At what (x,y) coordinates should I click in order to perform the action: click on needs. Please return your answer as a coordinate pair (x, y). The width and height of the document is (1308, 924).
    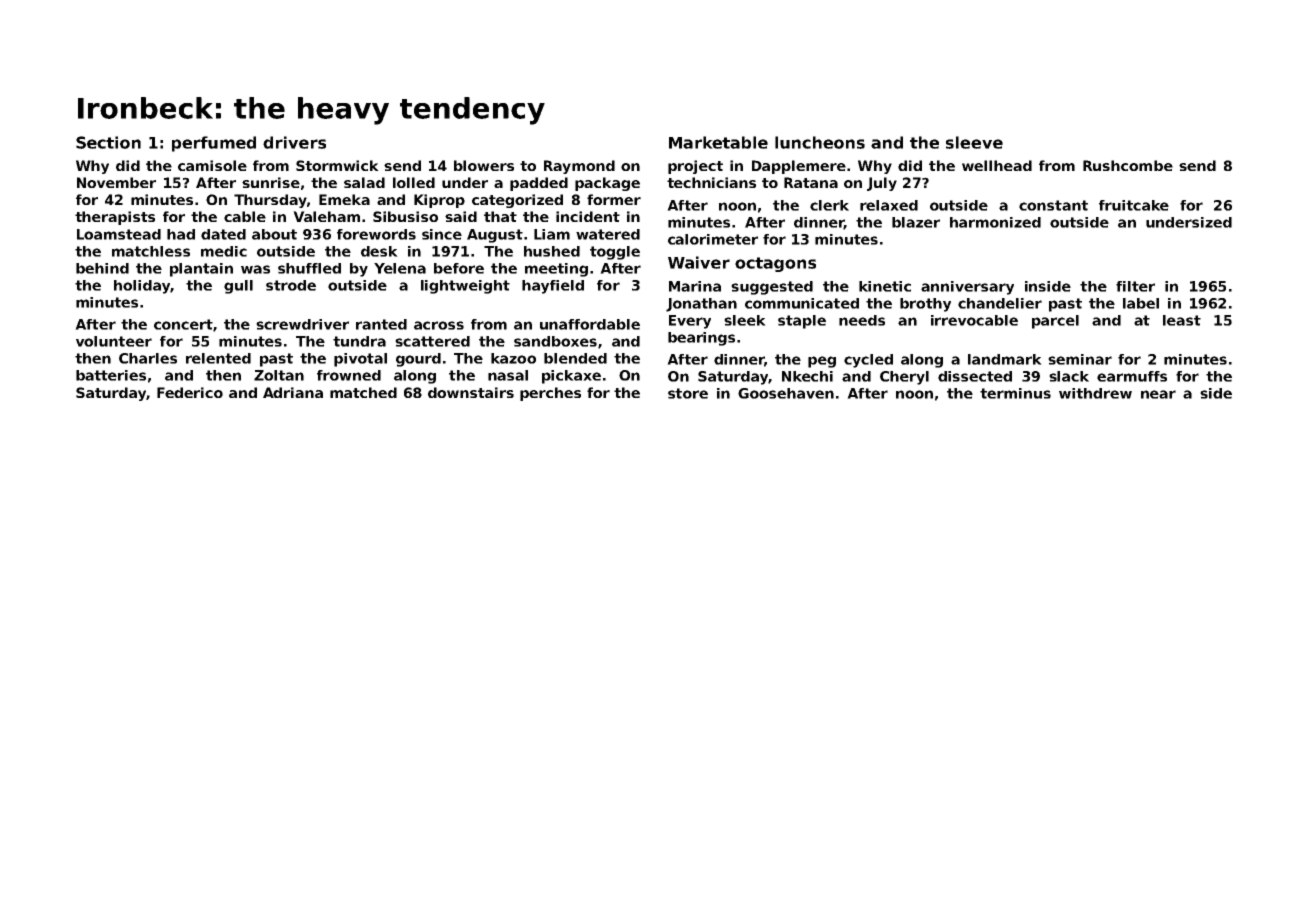
    Looking at the image, I should click on (862, 320).
